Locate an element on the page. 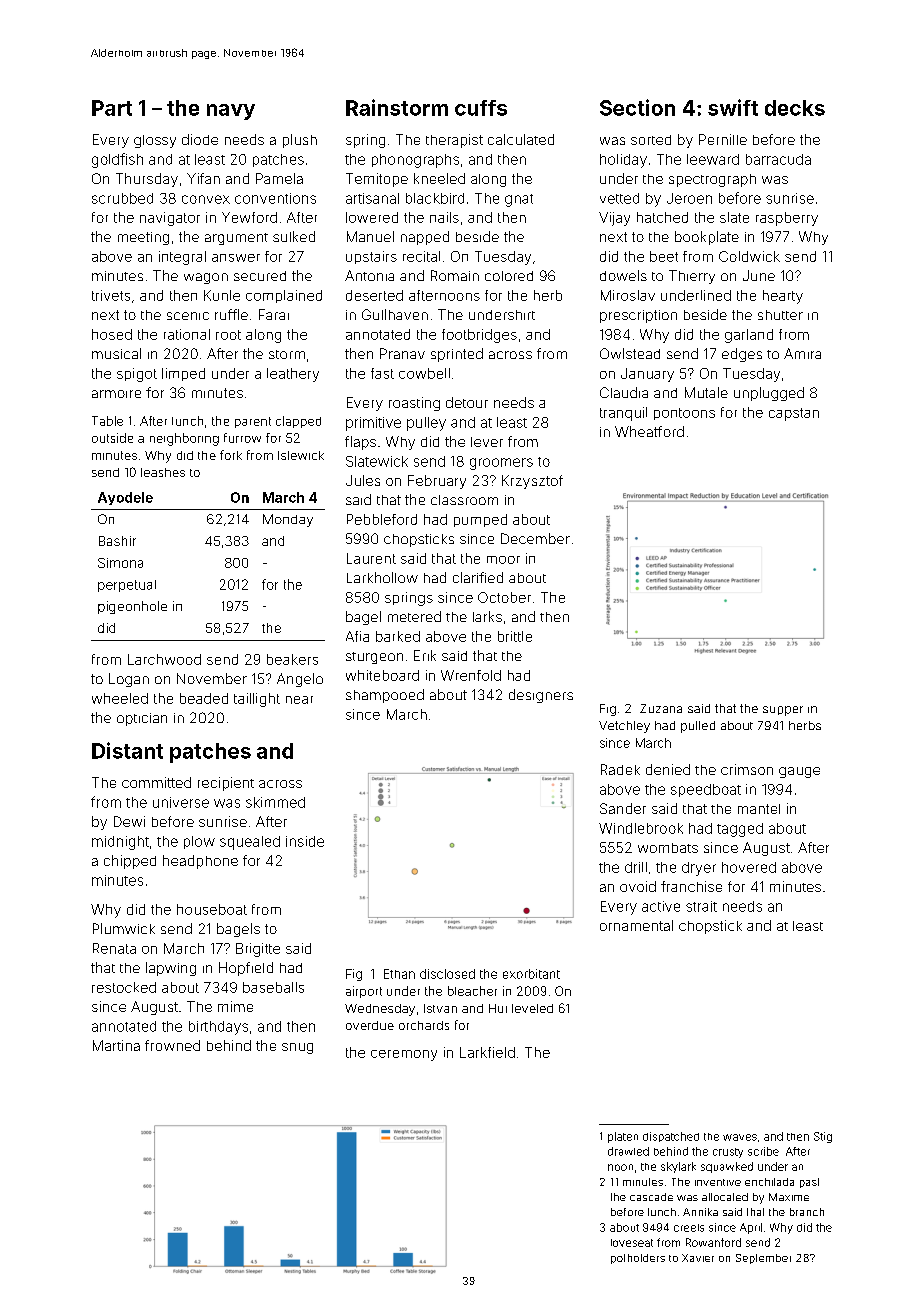 This image has width=924, height=1308. crimson is located at coordinates (747, 769).
